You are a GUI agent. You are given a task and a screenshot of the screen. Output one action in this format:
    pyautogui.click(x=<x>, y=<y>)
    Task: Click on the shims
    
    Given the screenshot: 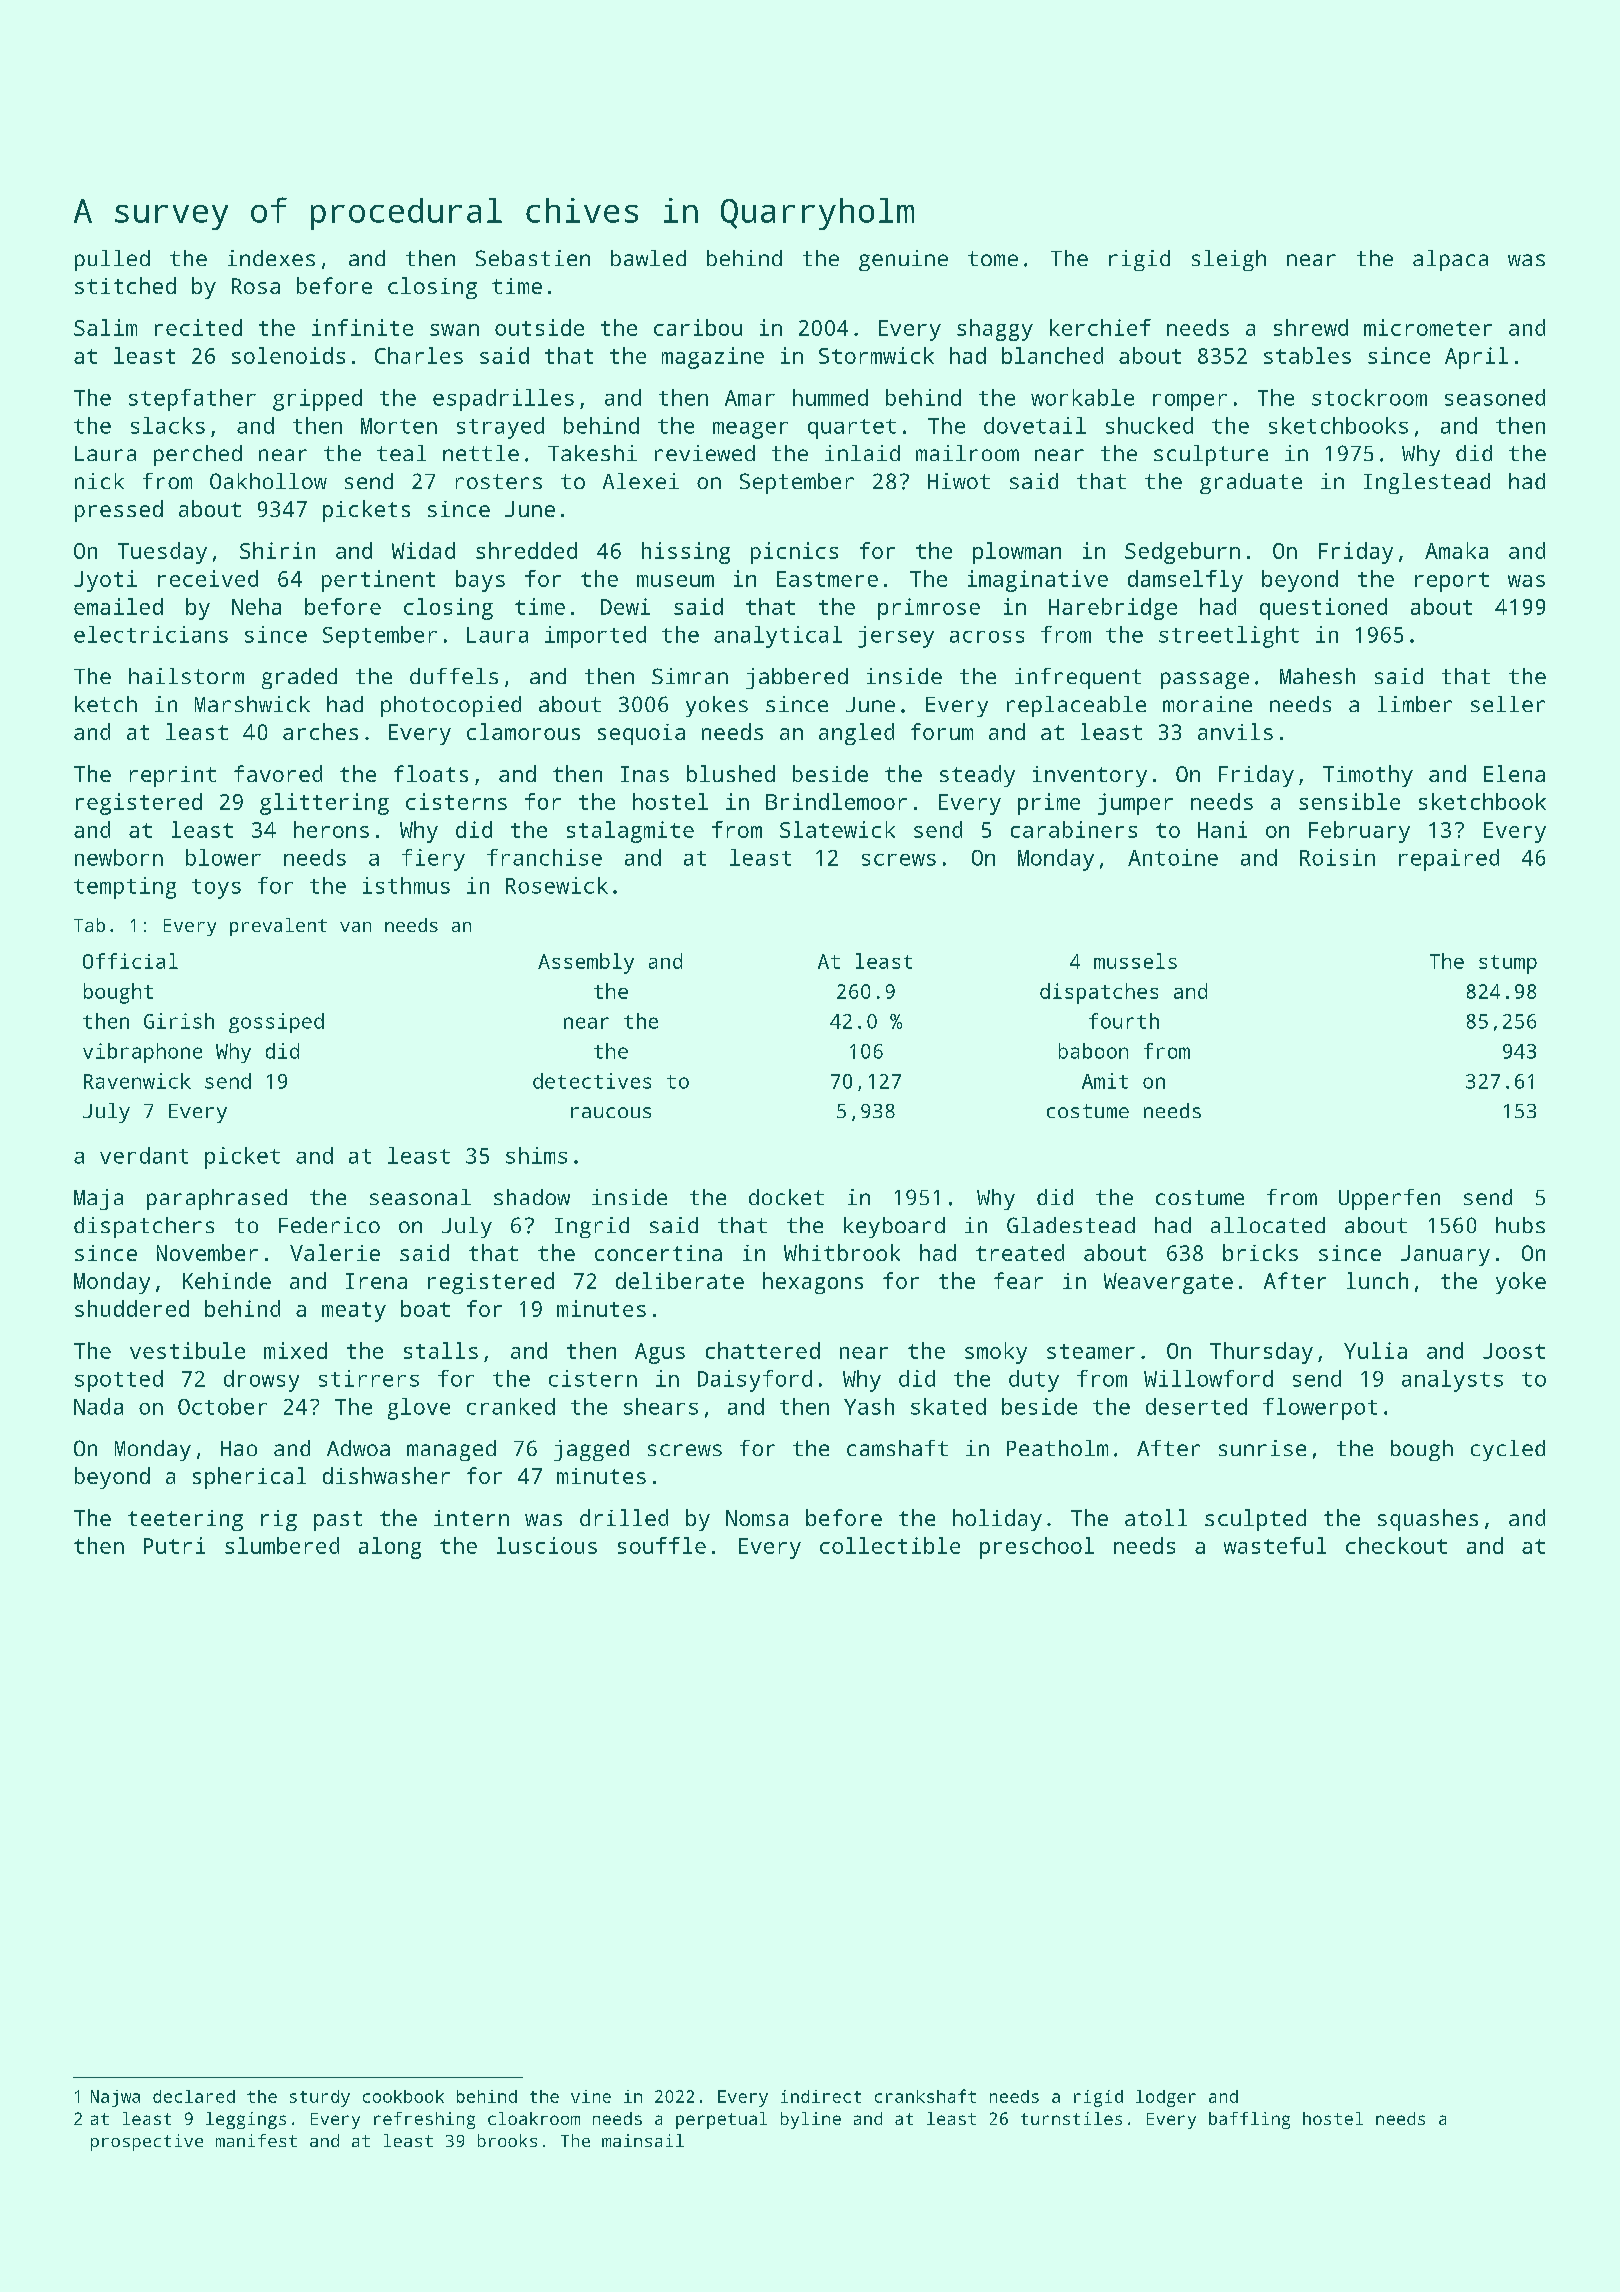 What is the action you would take?
    pyautogui.click(x=536, y=1155)
